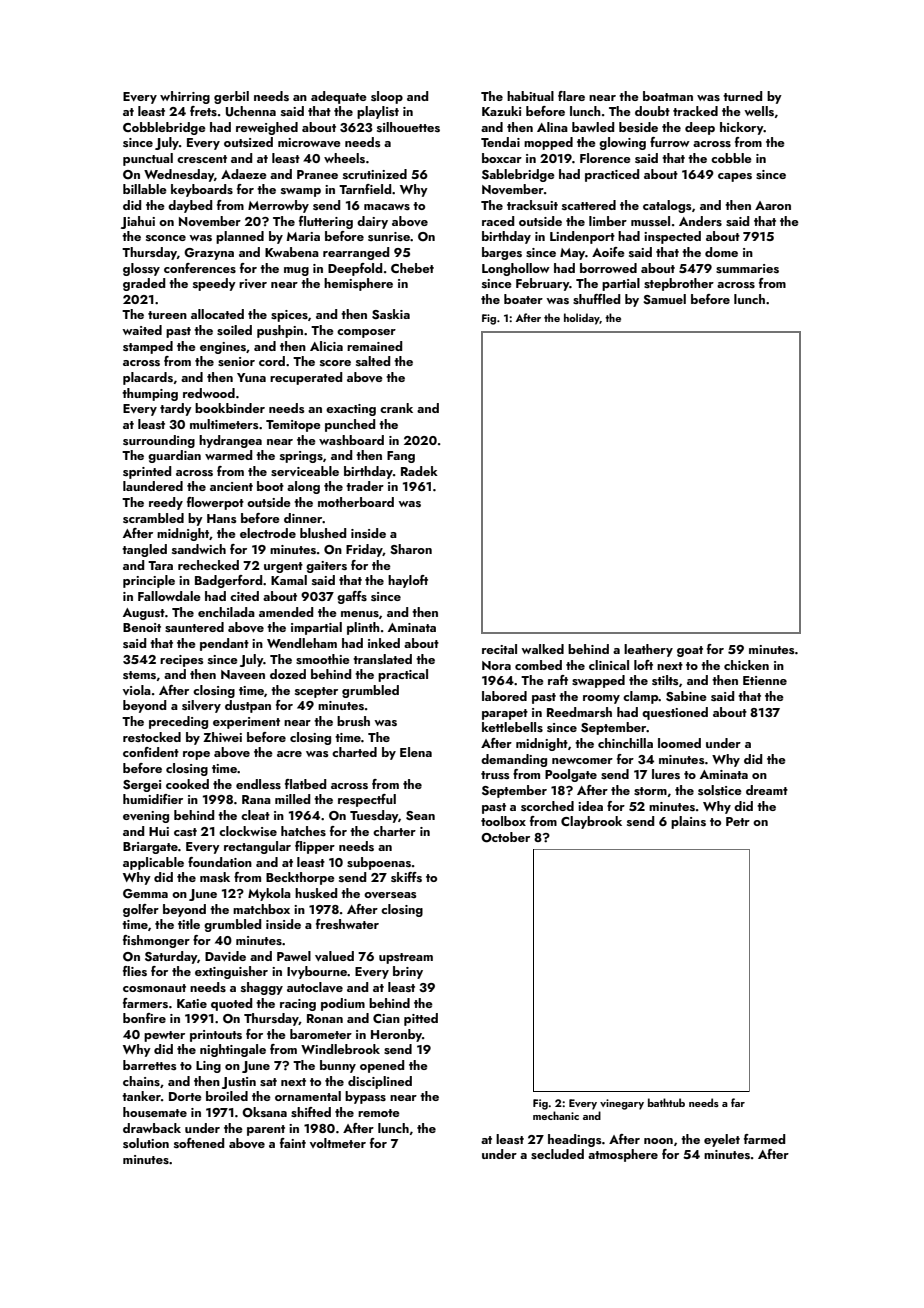 The width and height of the image is (924, 1308). What do you see at coordinates (530, 96) in the image?
I see `habitual` at bounding box center [530, 96].
